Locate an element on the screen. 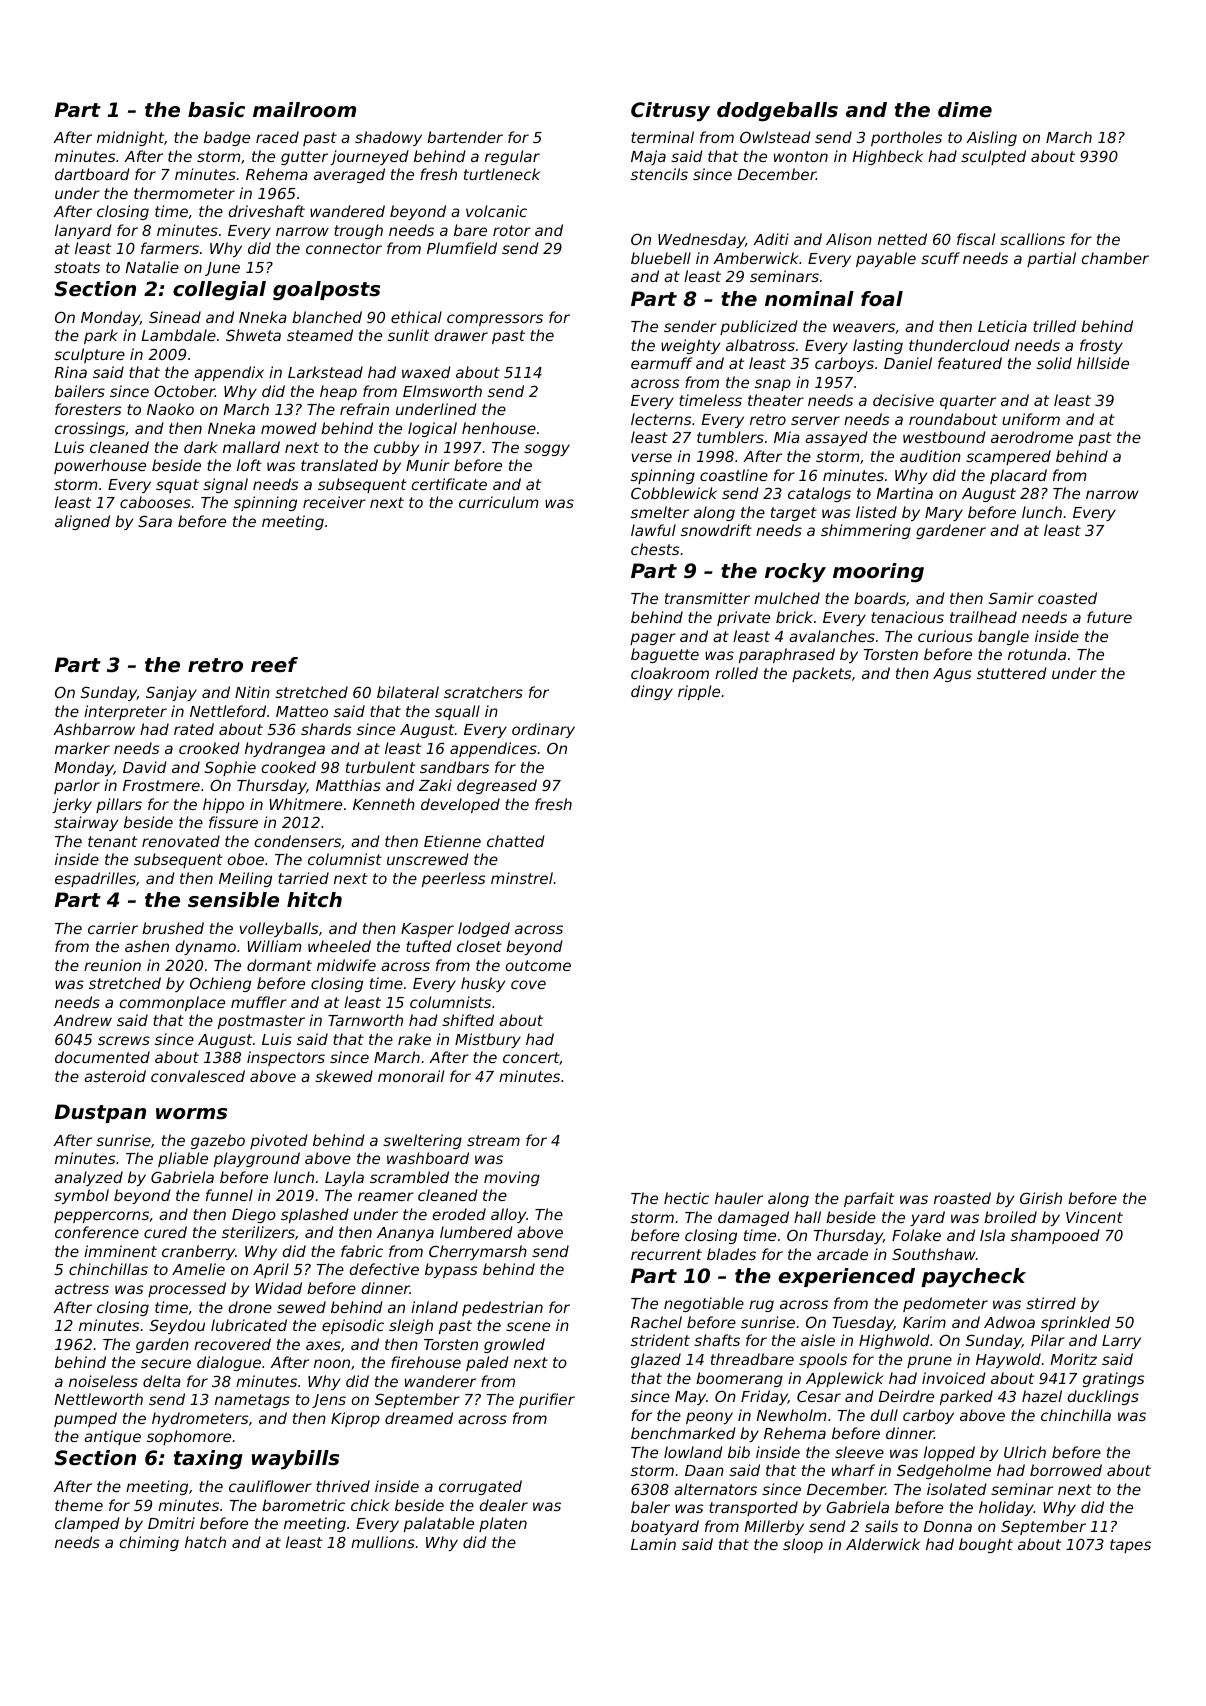 This screenshot has width=1206, height=1706. axes is located at coordinates (323, 1345).
